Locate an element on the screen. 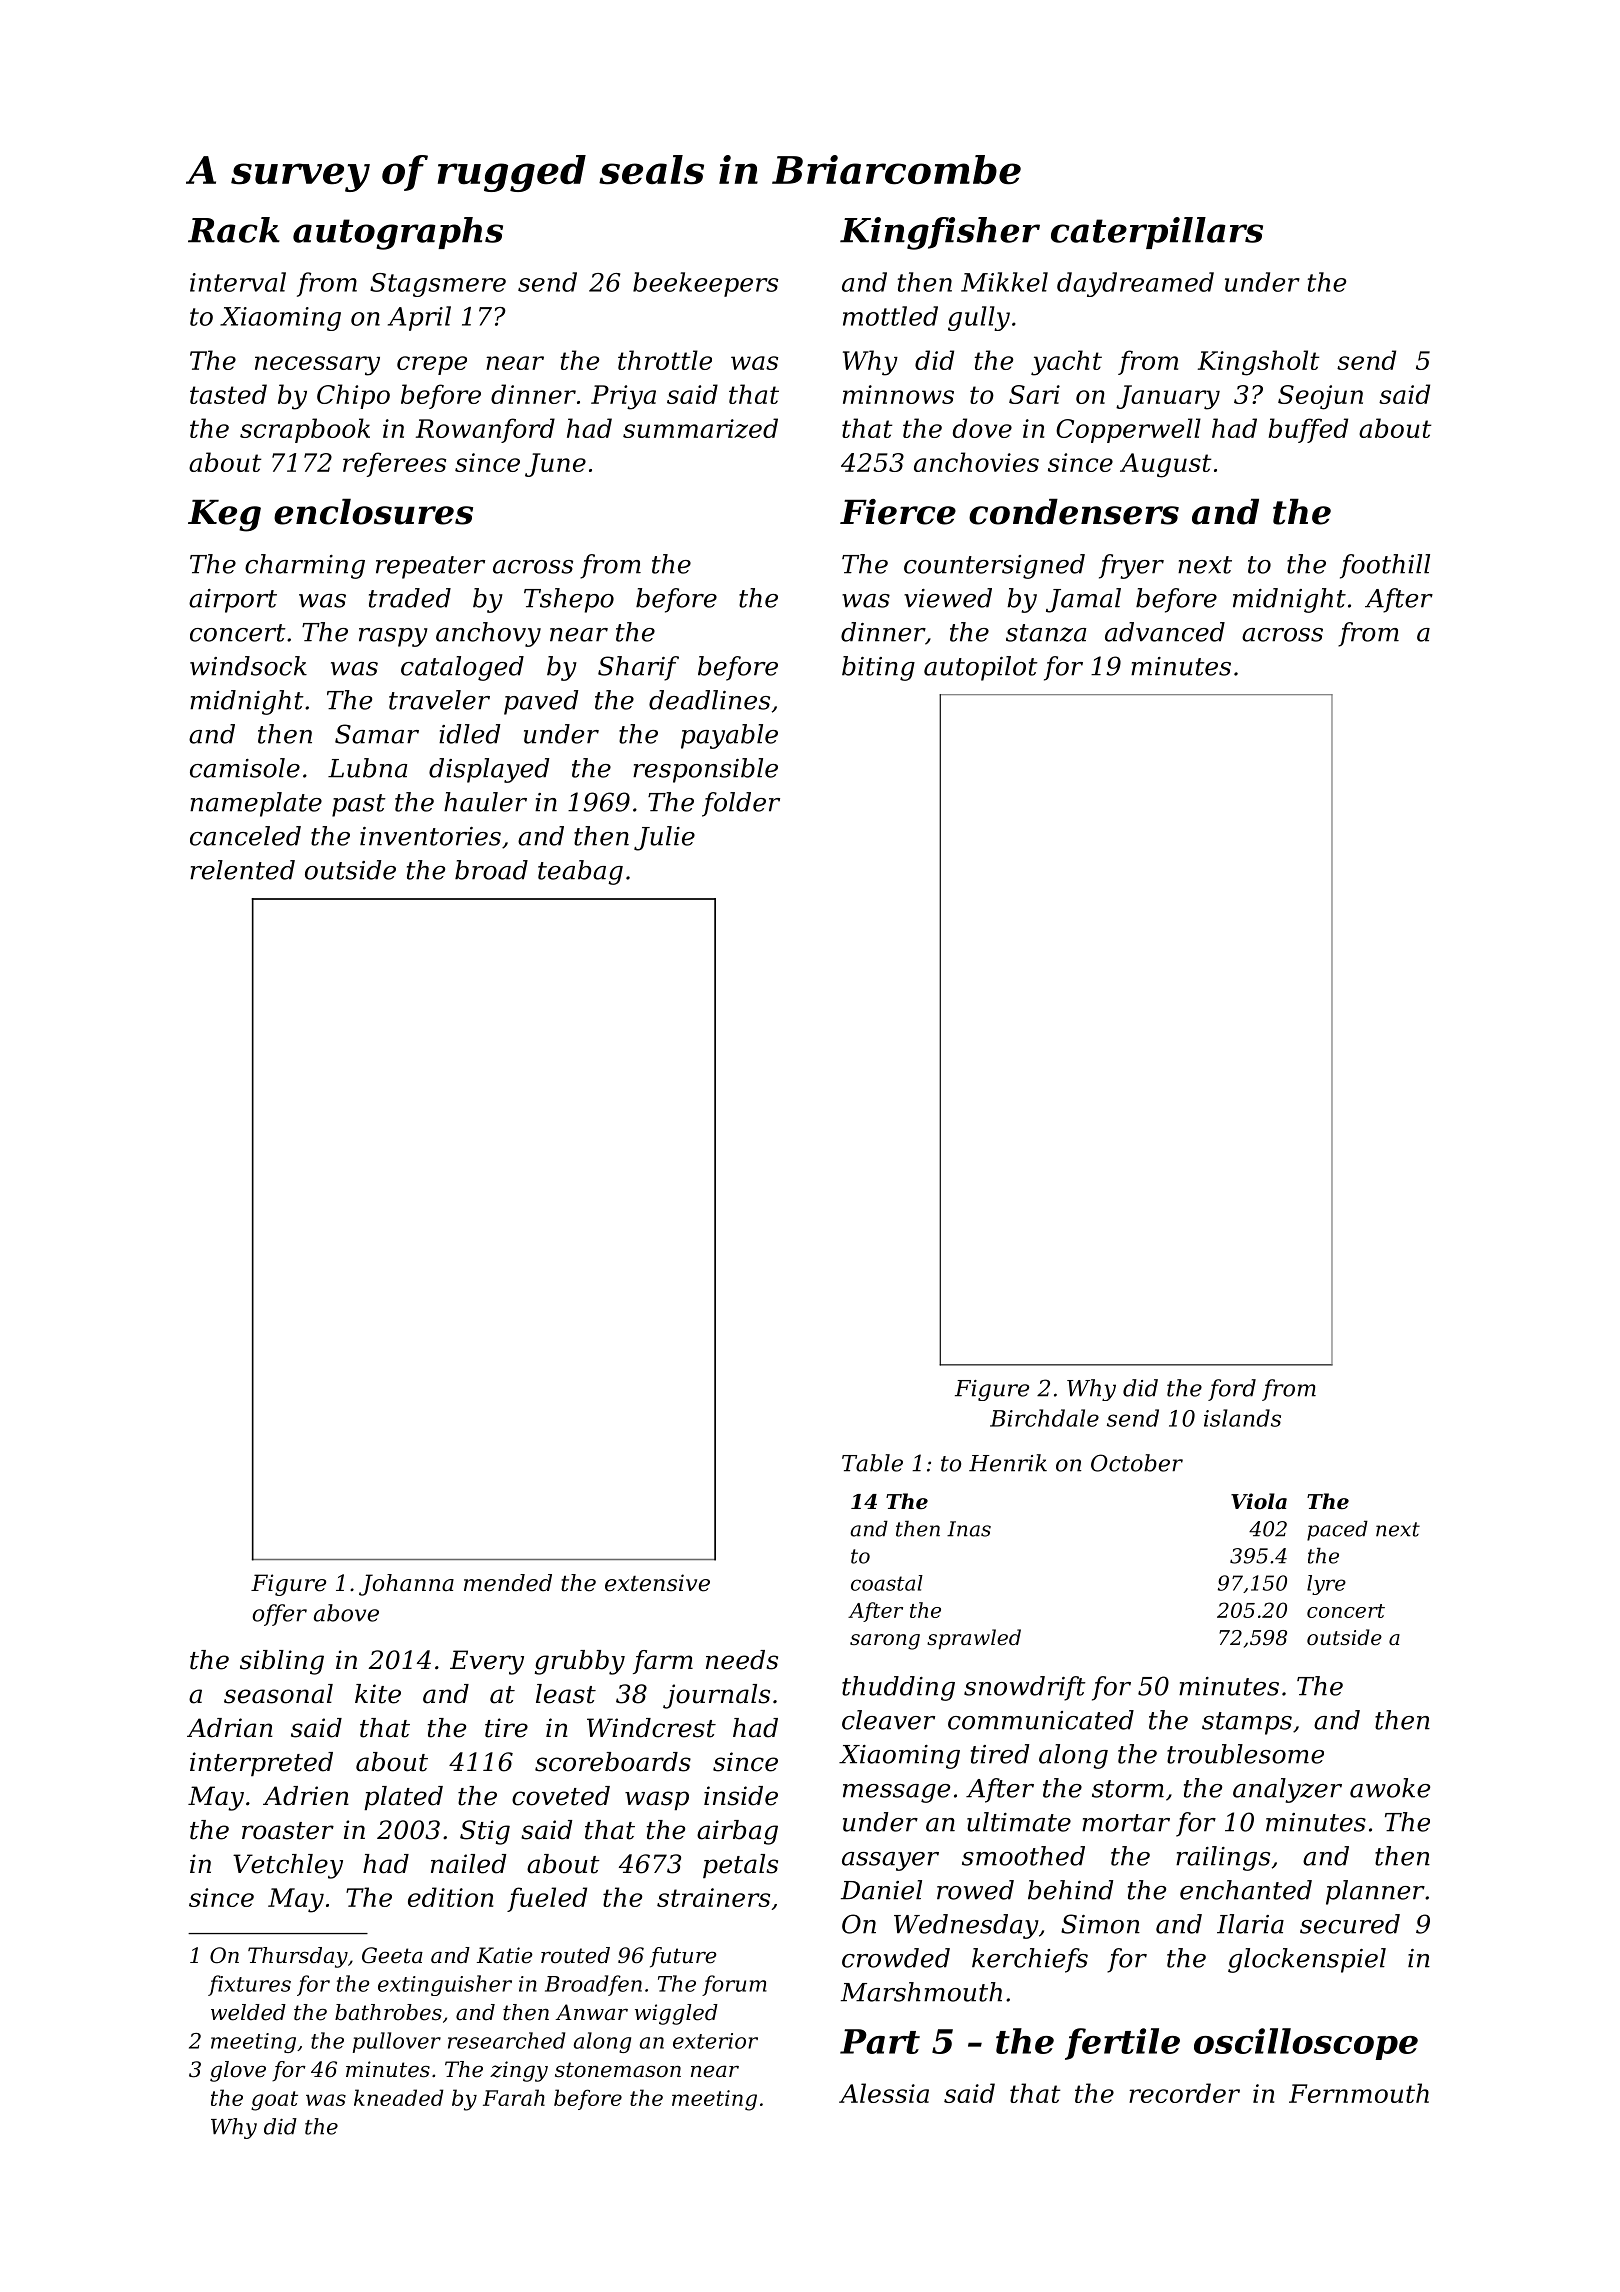 The width and height of the screenshot is (1620, 2292). Thursday is located at coordinates (298, 1957).
